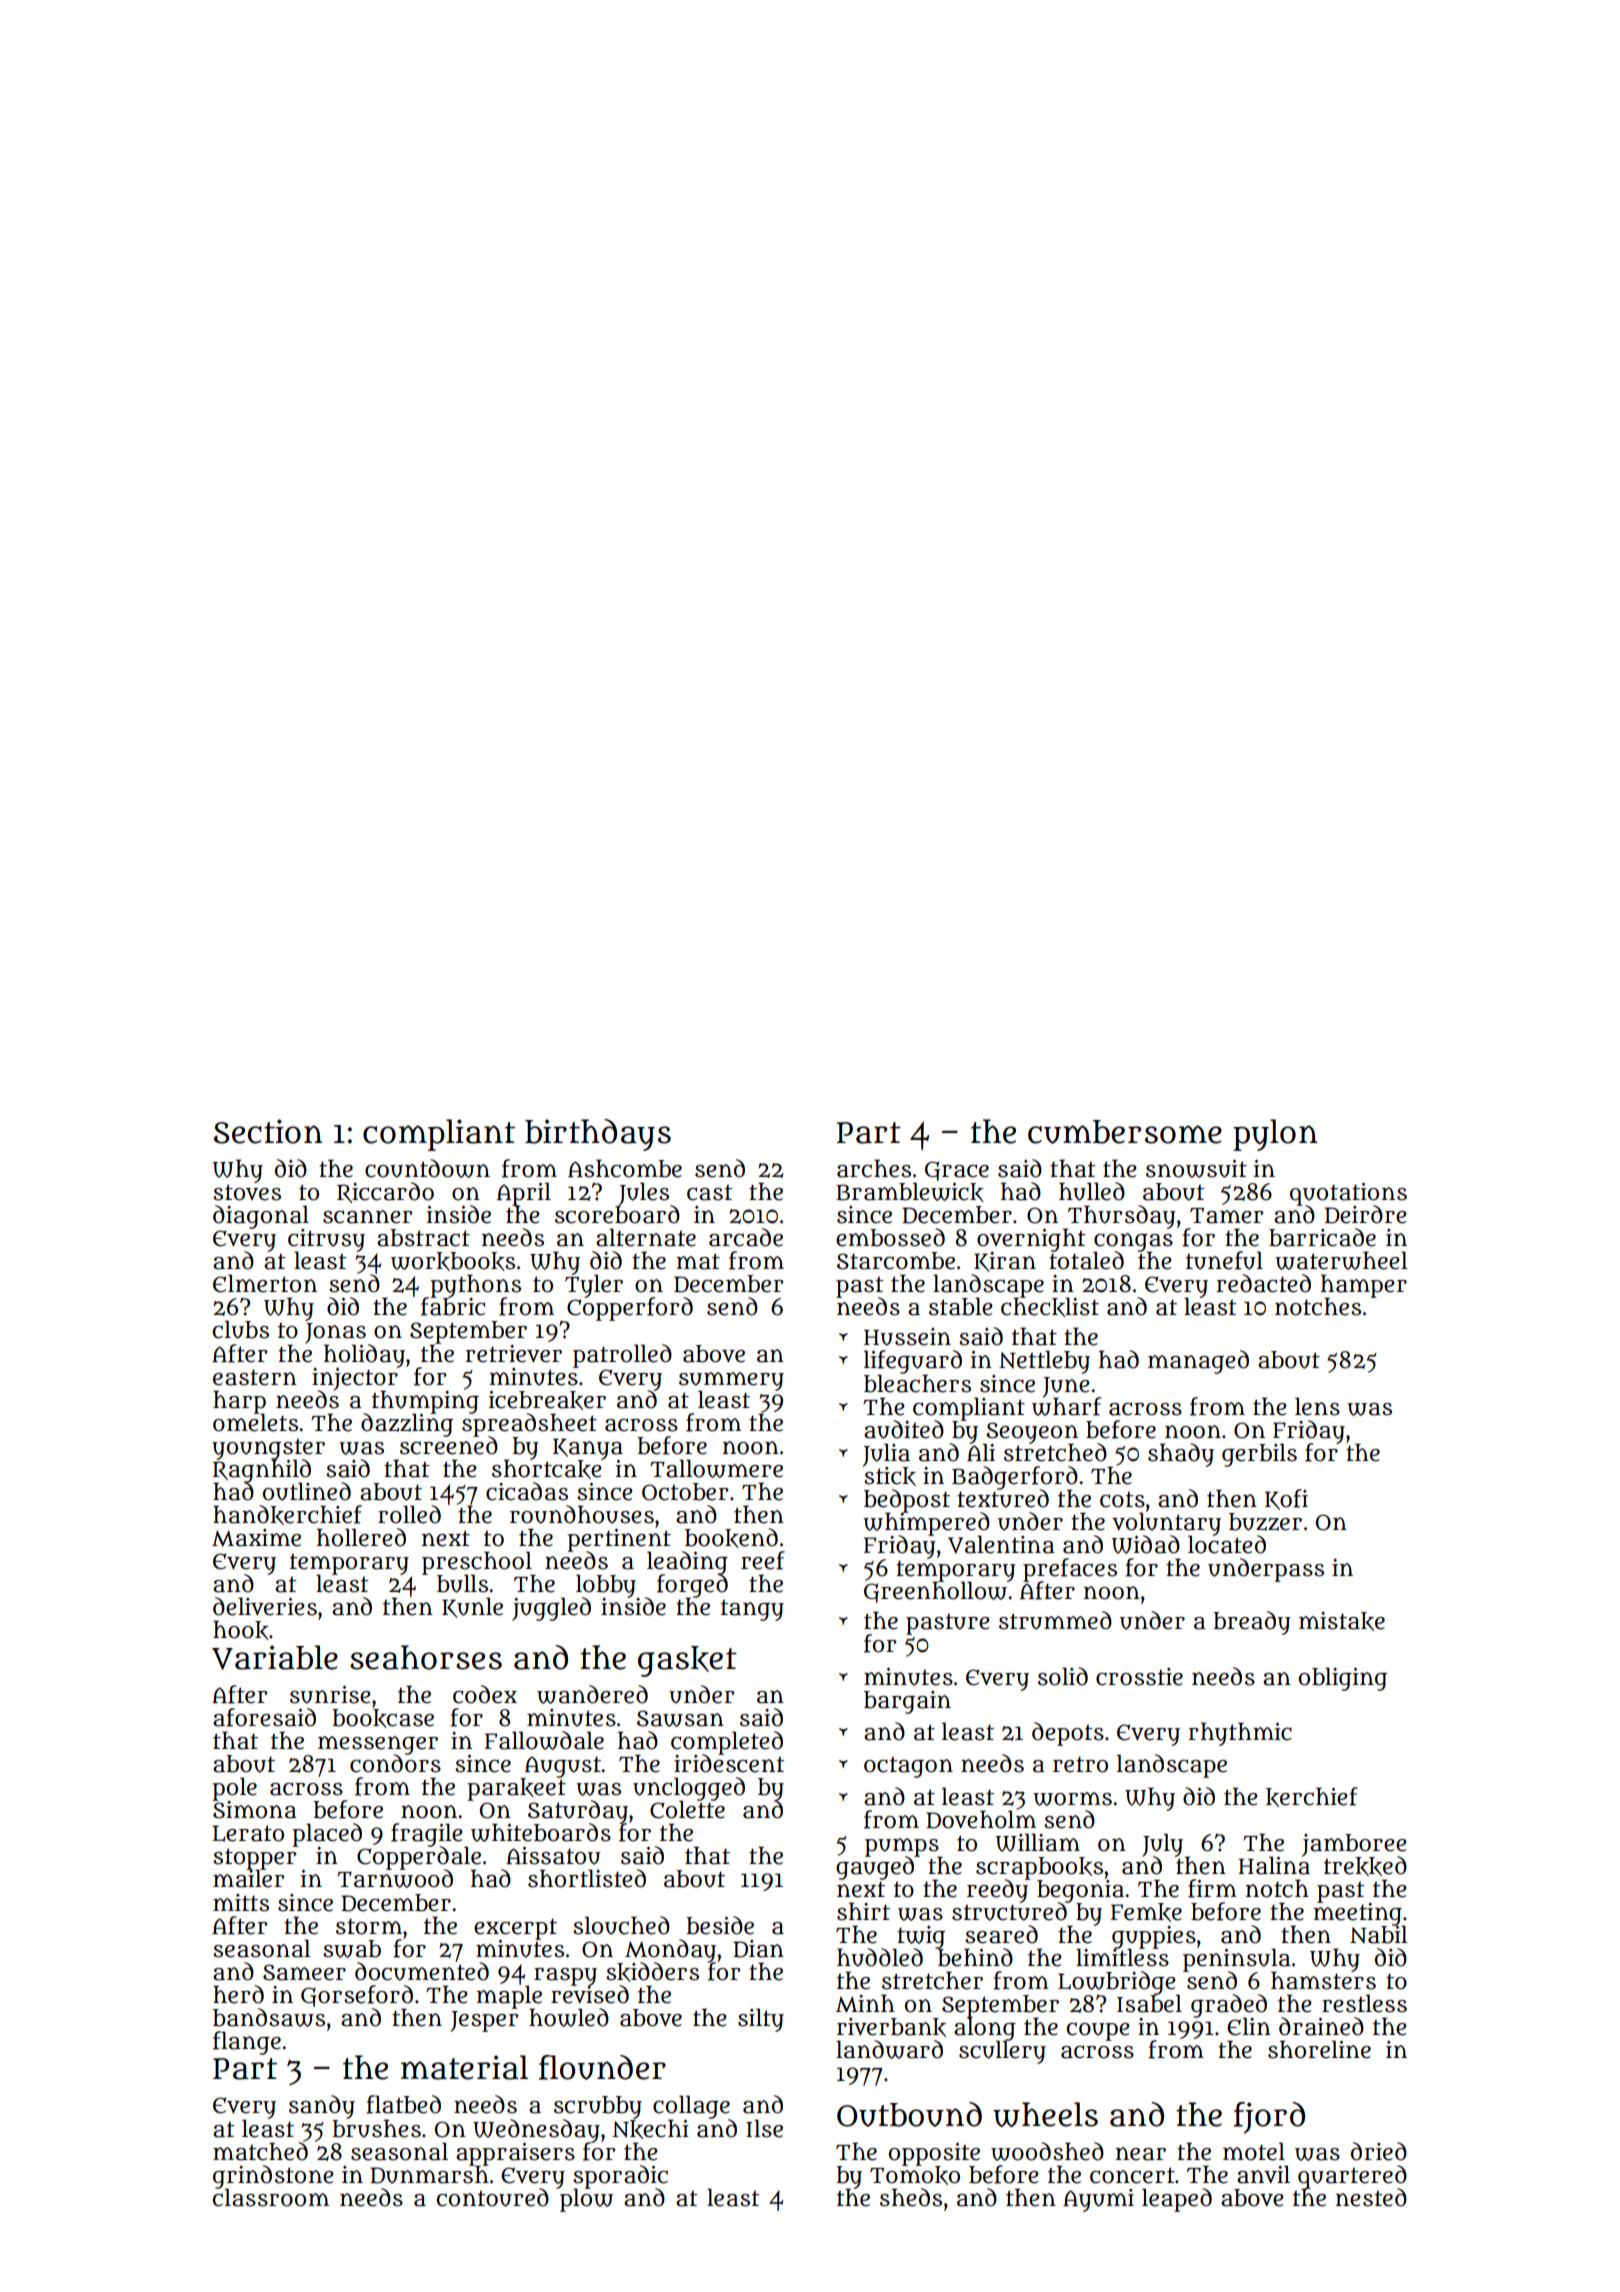 The height and width of the page is (2292, 1620). Describe the element at coordinates (909, 2114) in the page. I see `Outbound` at that location.
